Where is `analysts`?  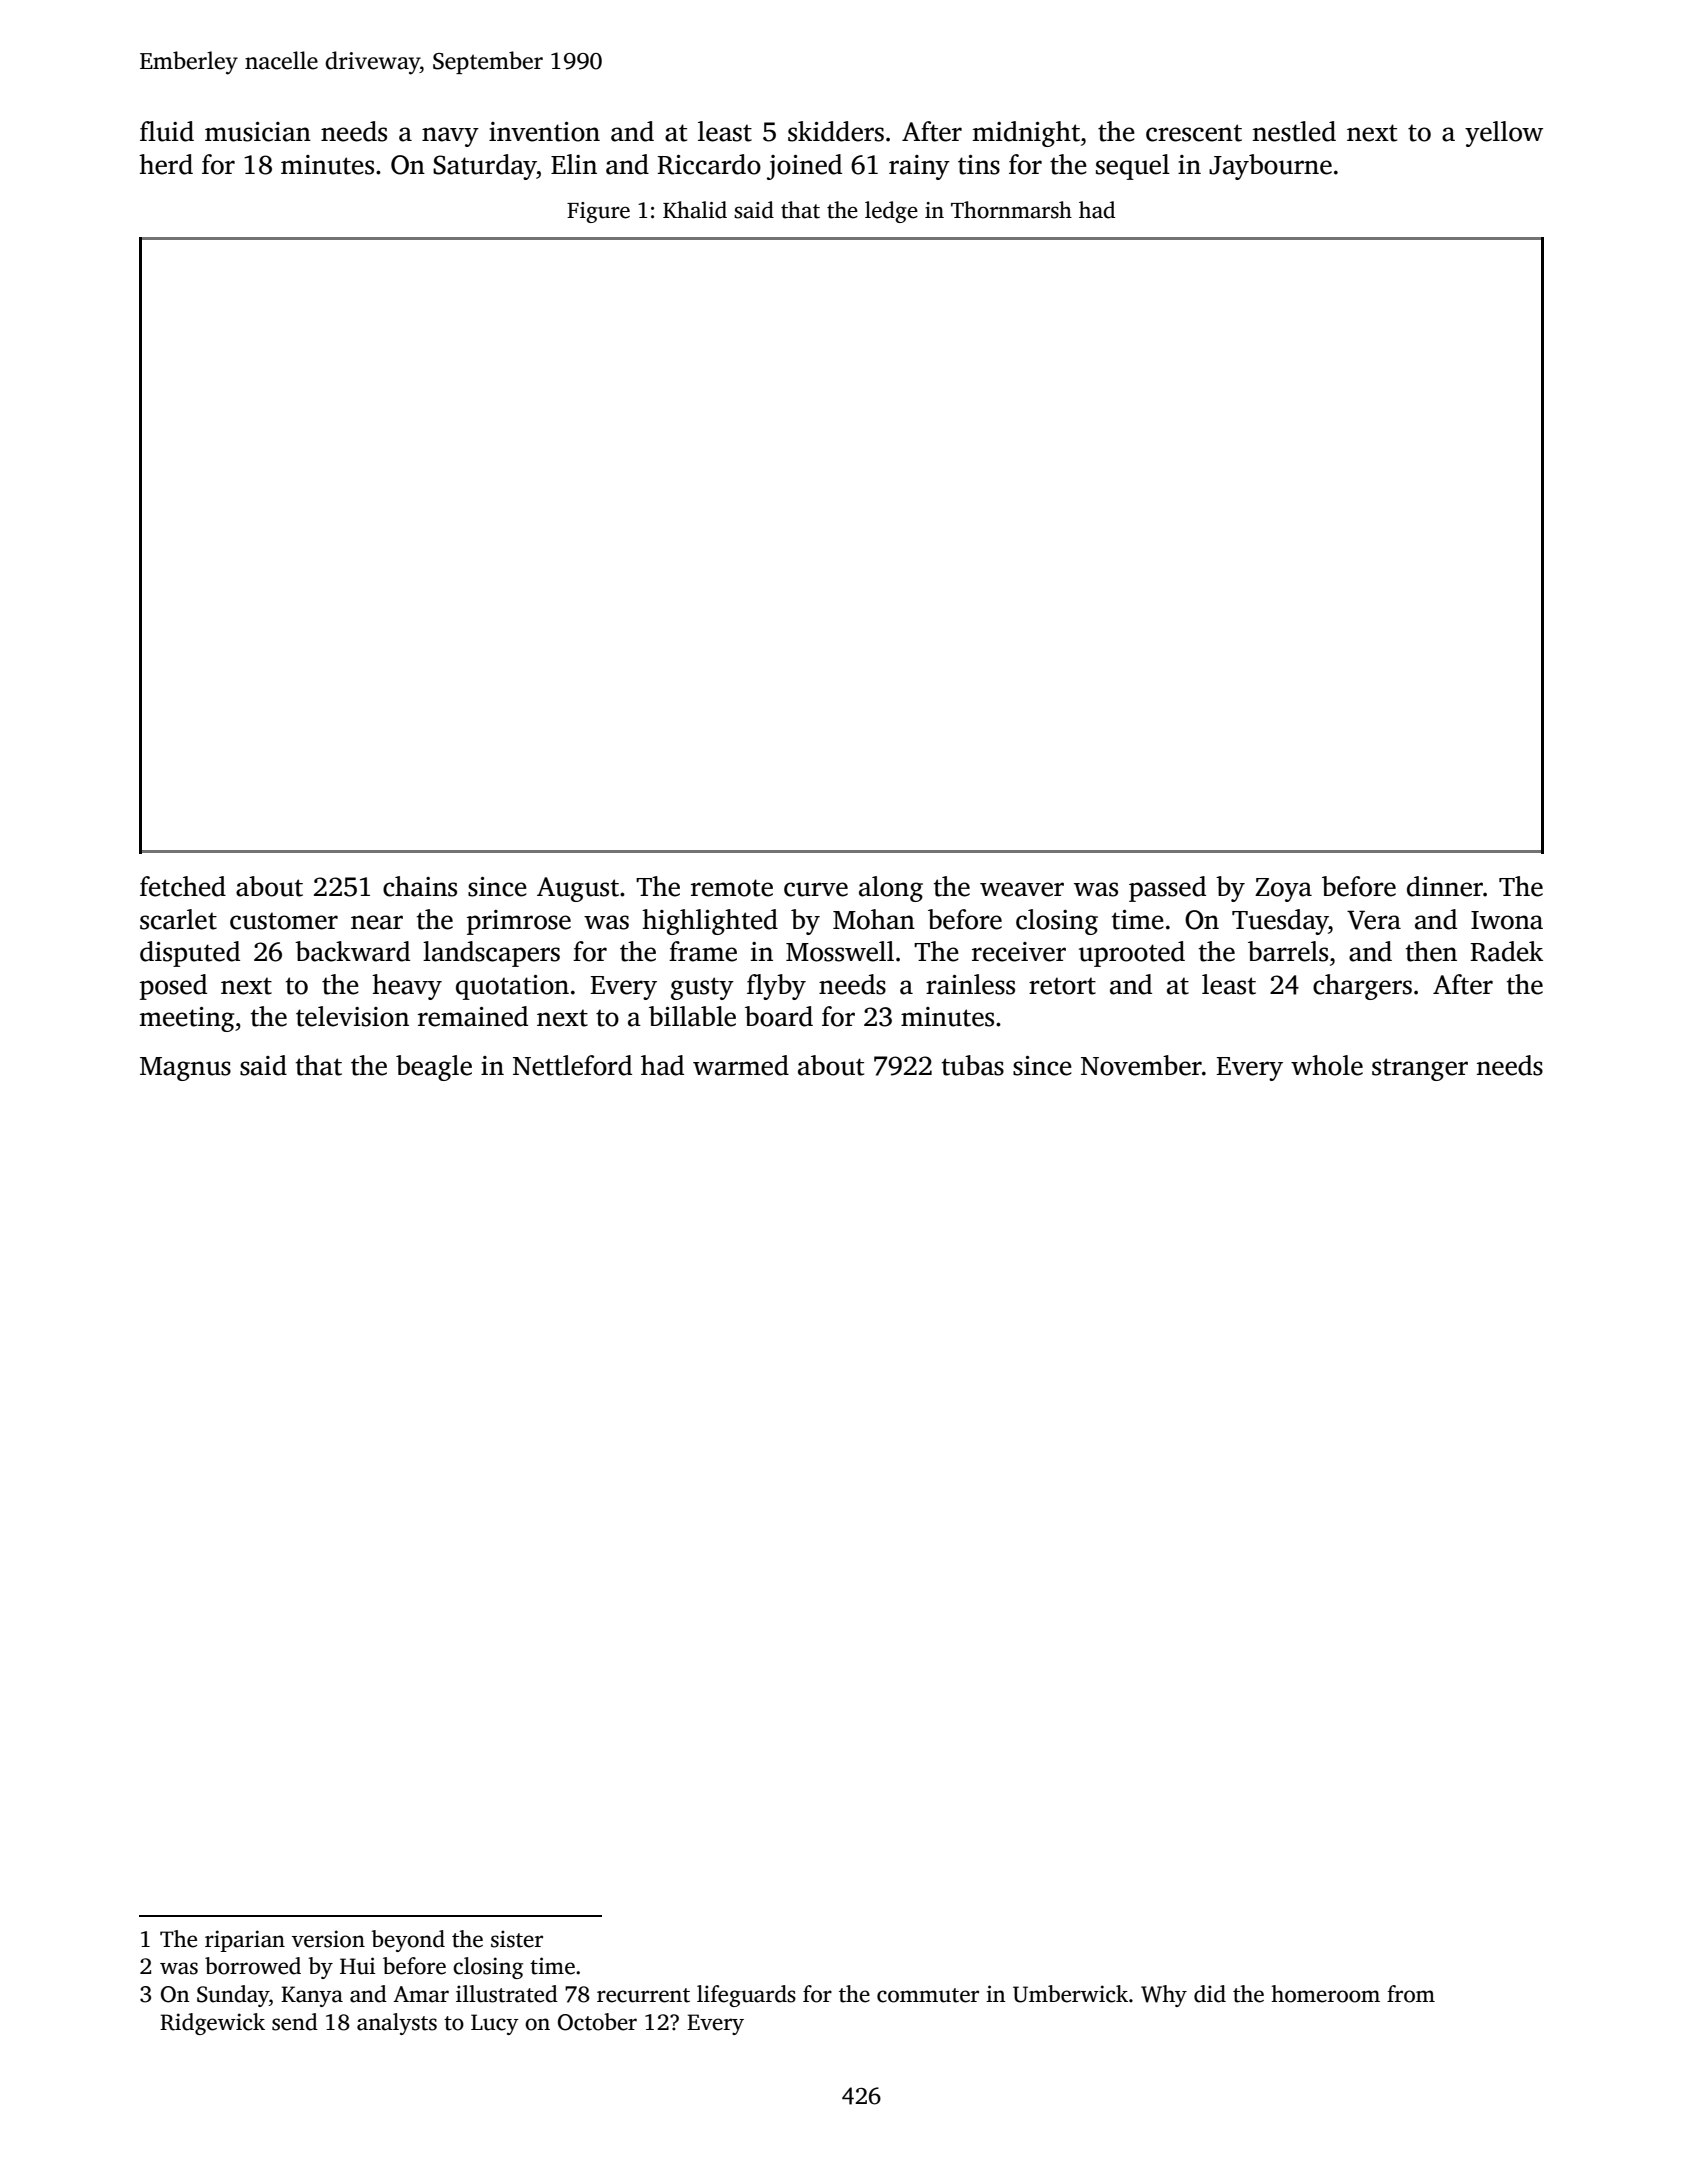 analysts is located at coordinates (397, 2024).
